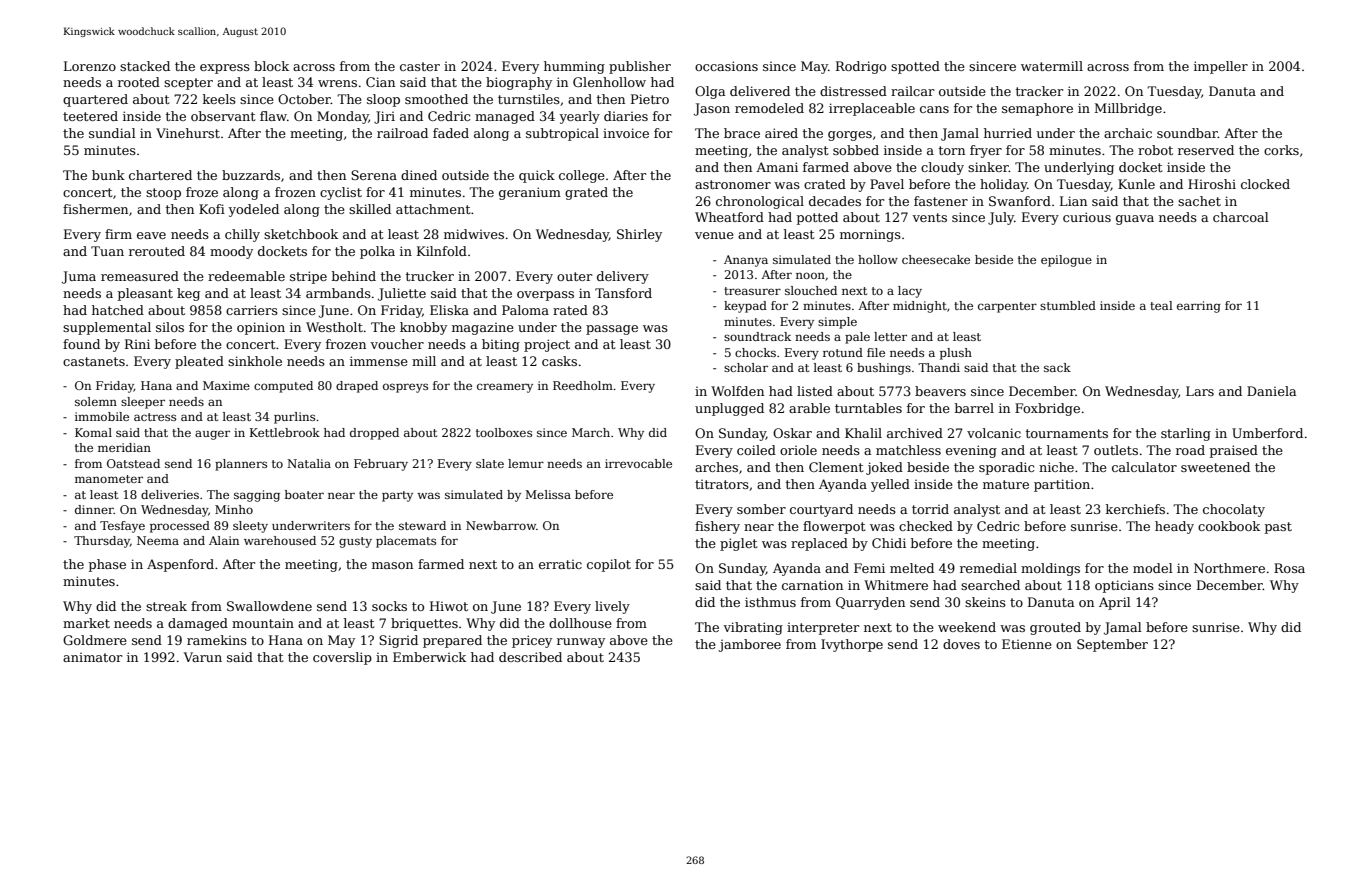  I want to click on earring, so click(1199, 307).
